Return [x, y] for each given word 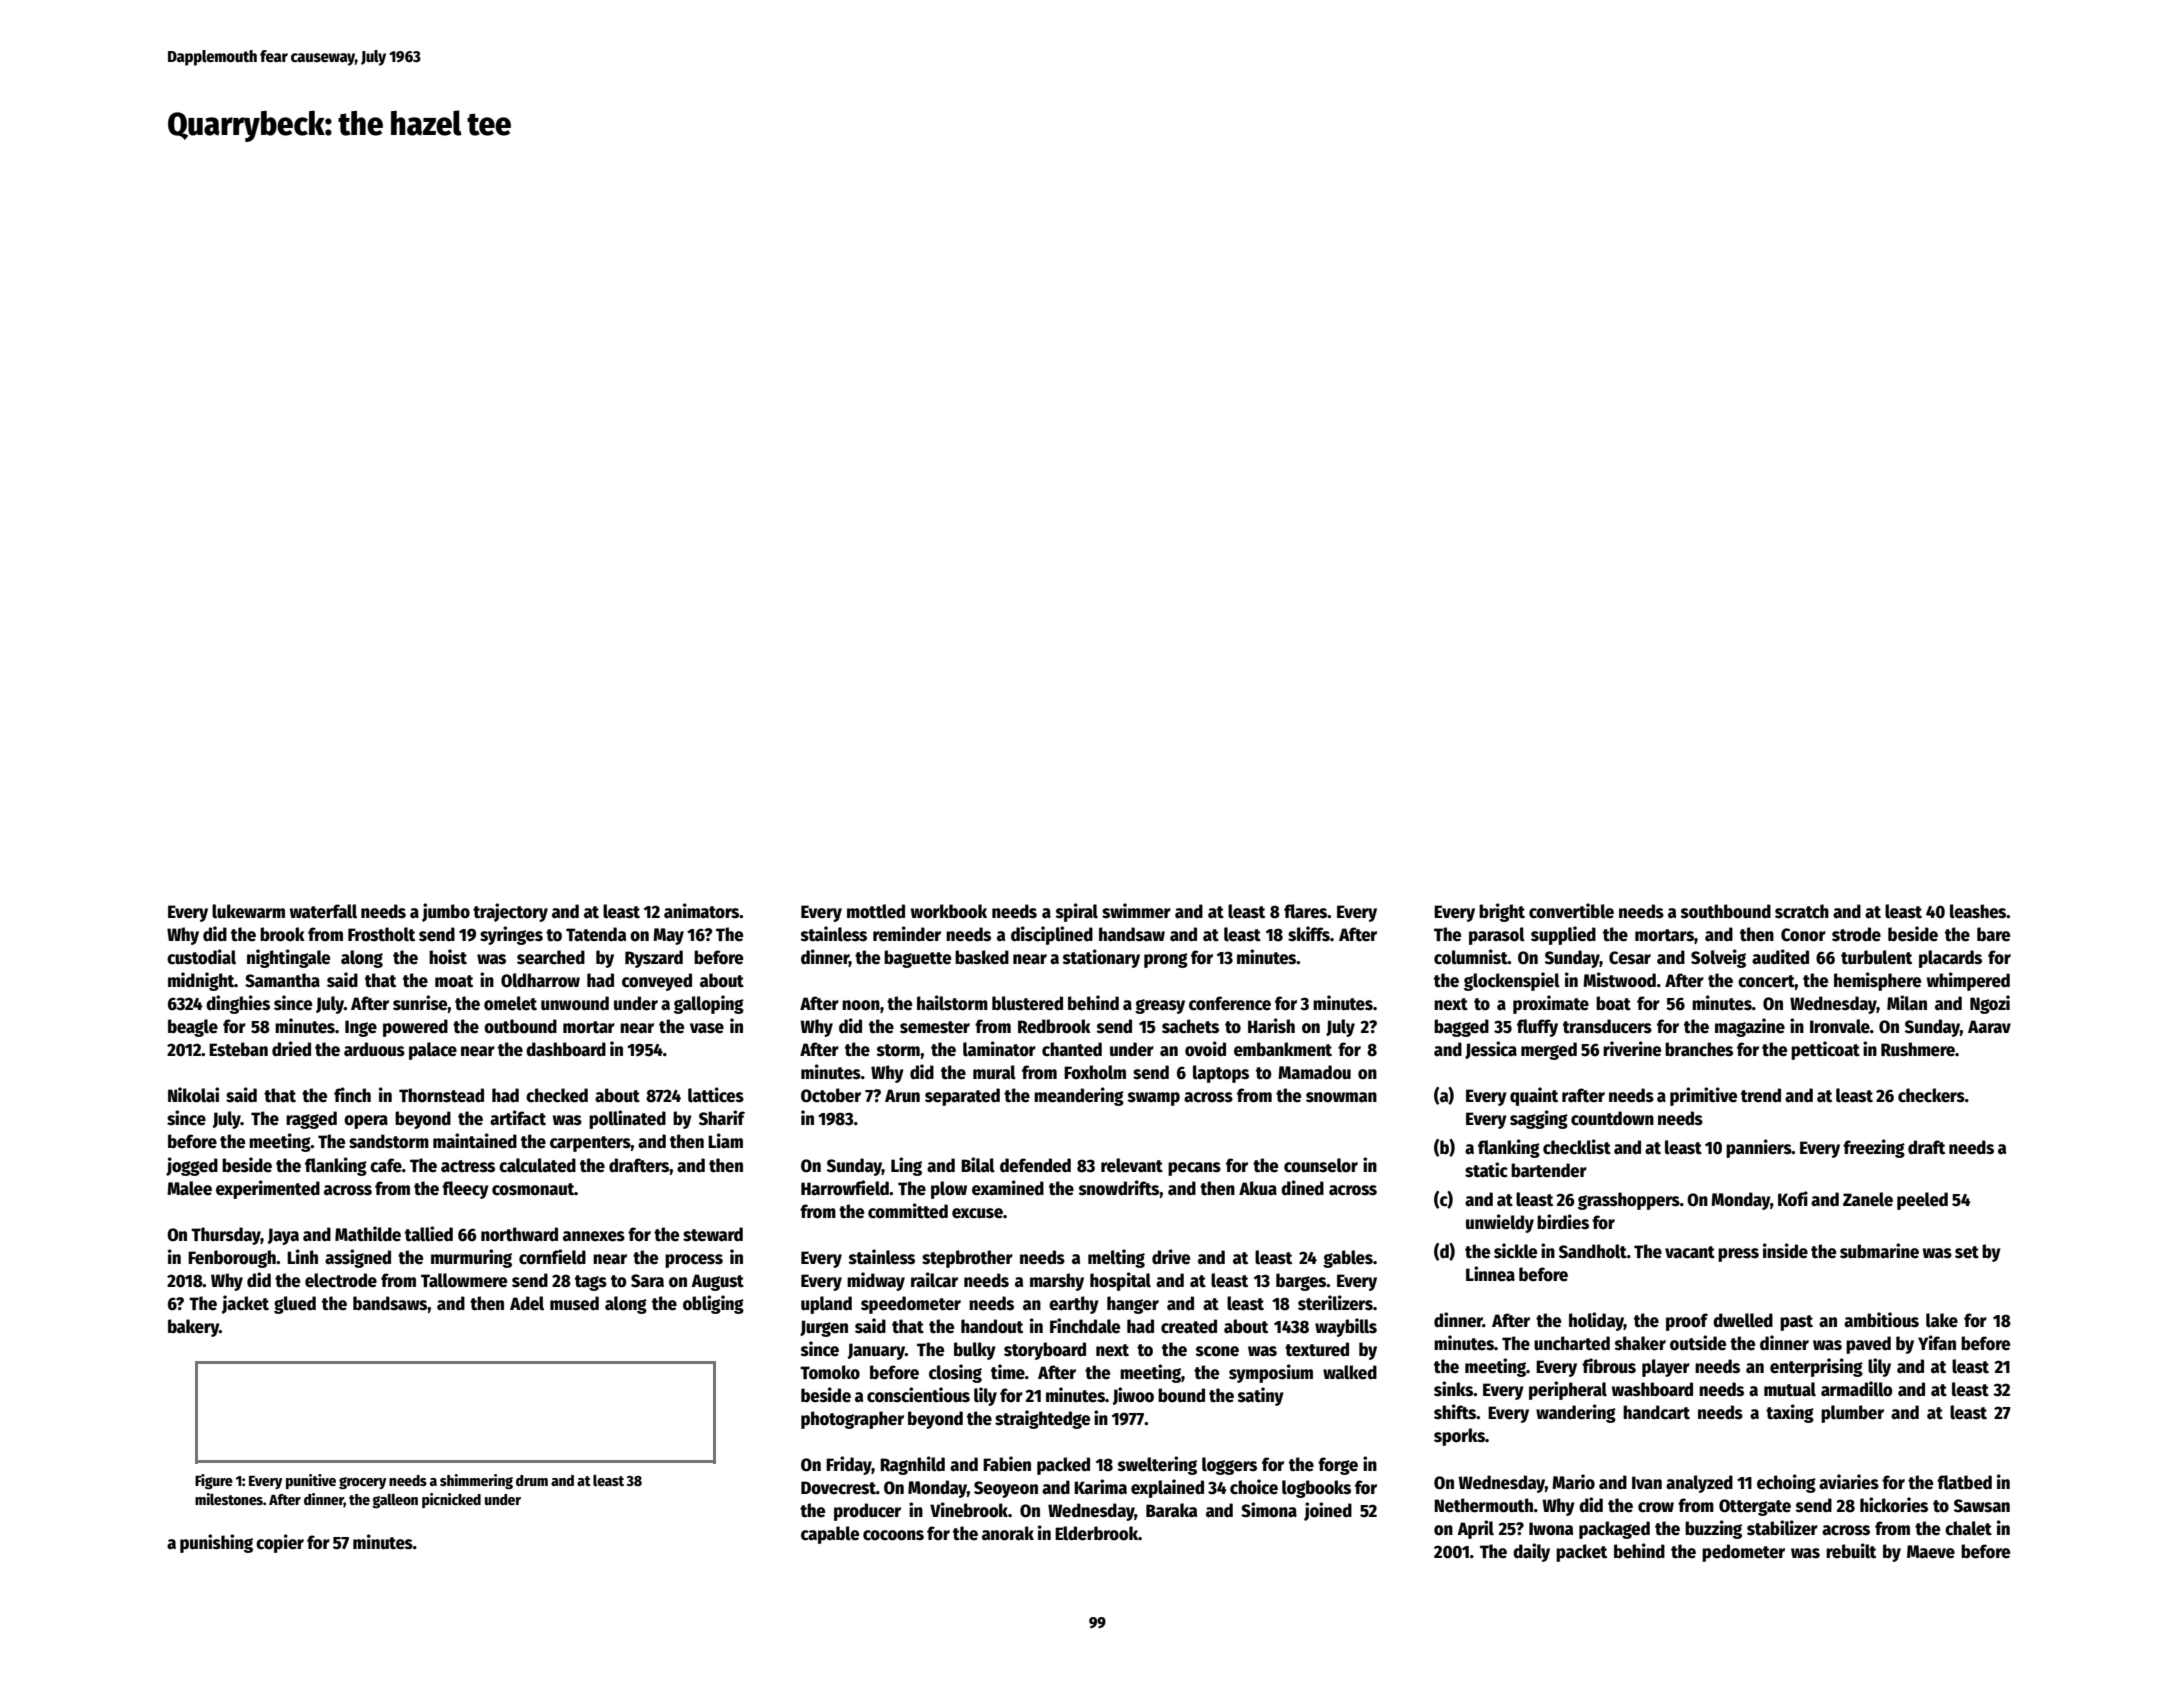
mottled [876, 911]
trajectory [510, 912]
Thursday [226, 1236]
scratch [1802, 911]
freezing [1874, 1148]
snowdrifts [1119, 1188]
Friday [849, 1465]
